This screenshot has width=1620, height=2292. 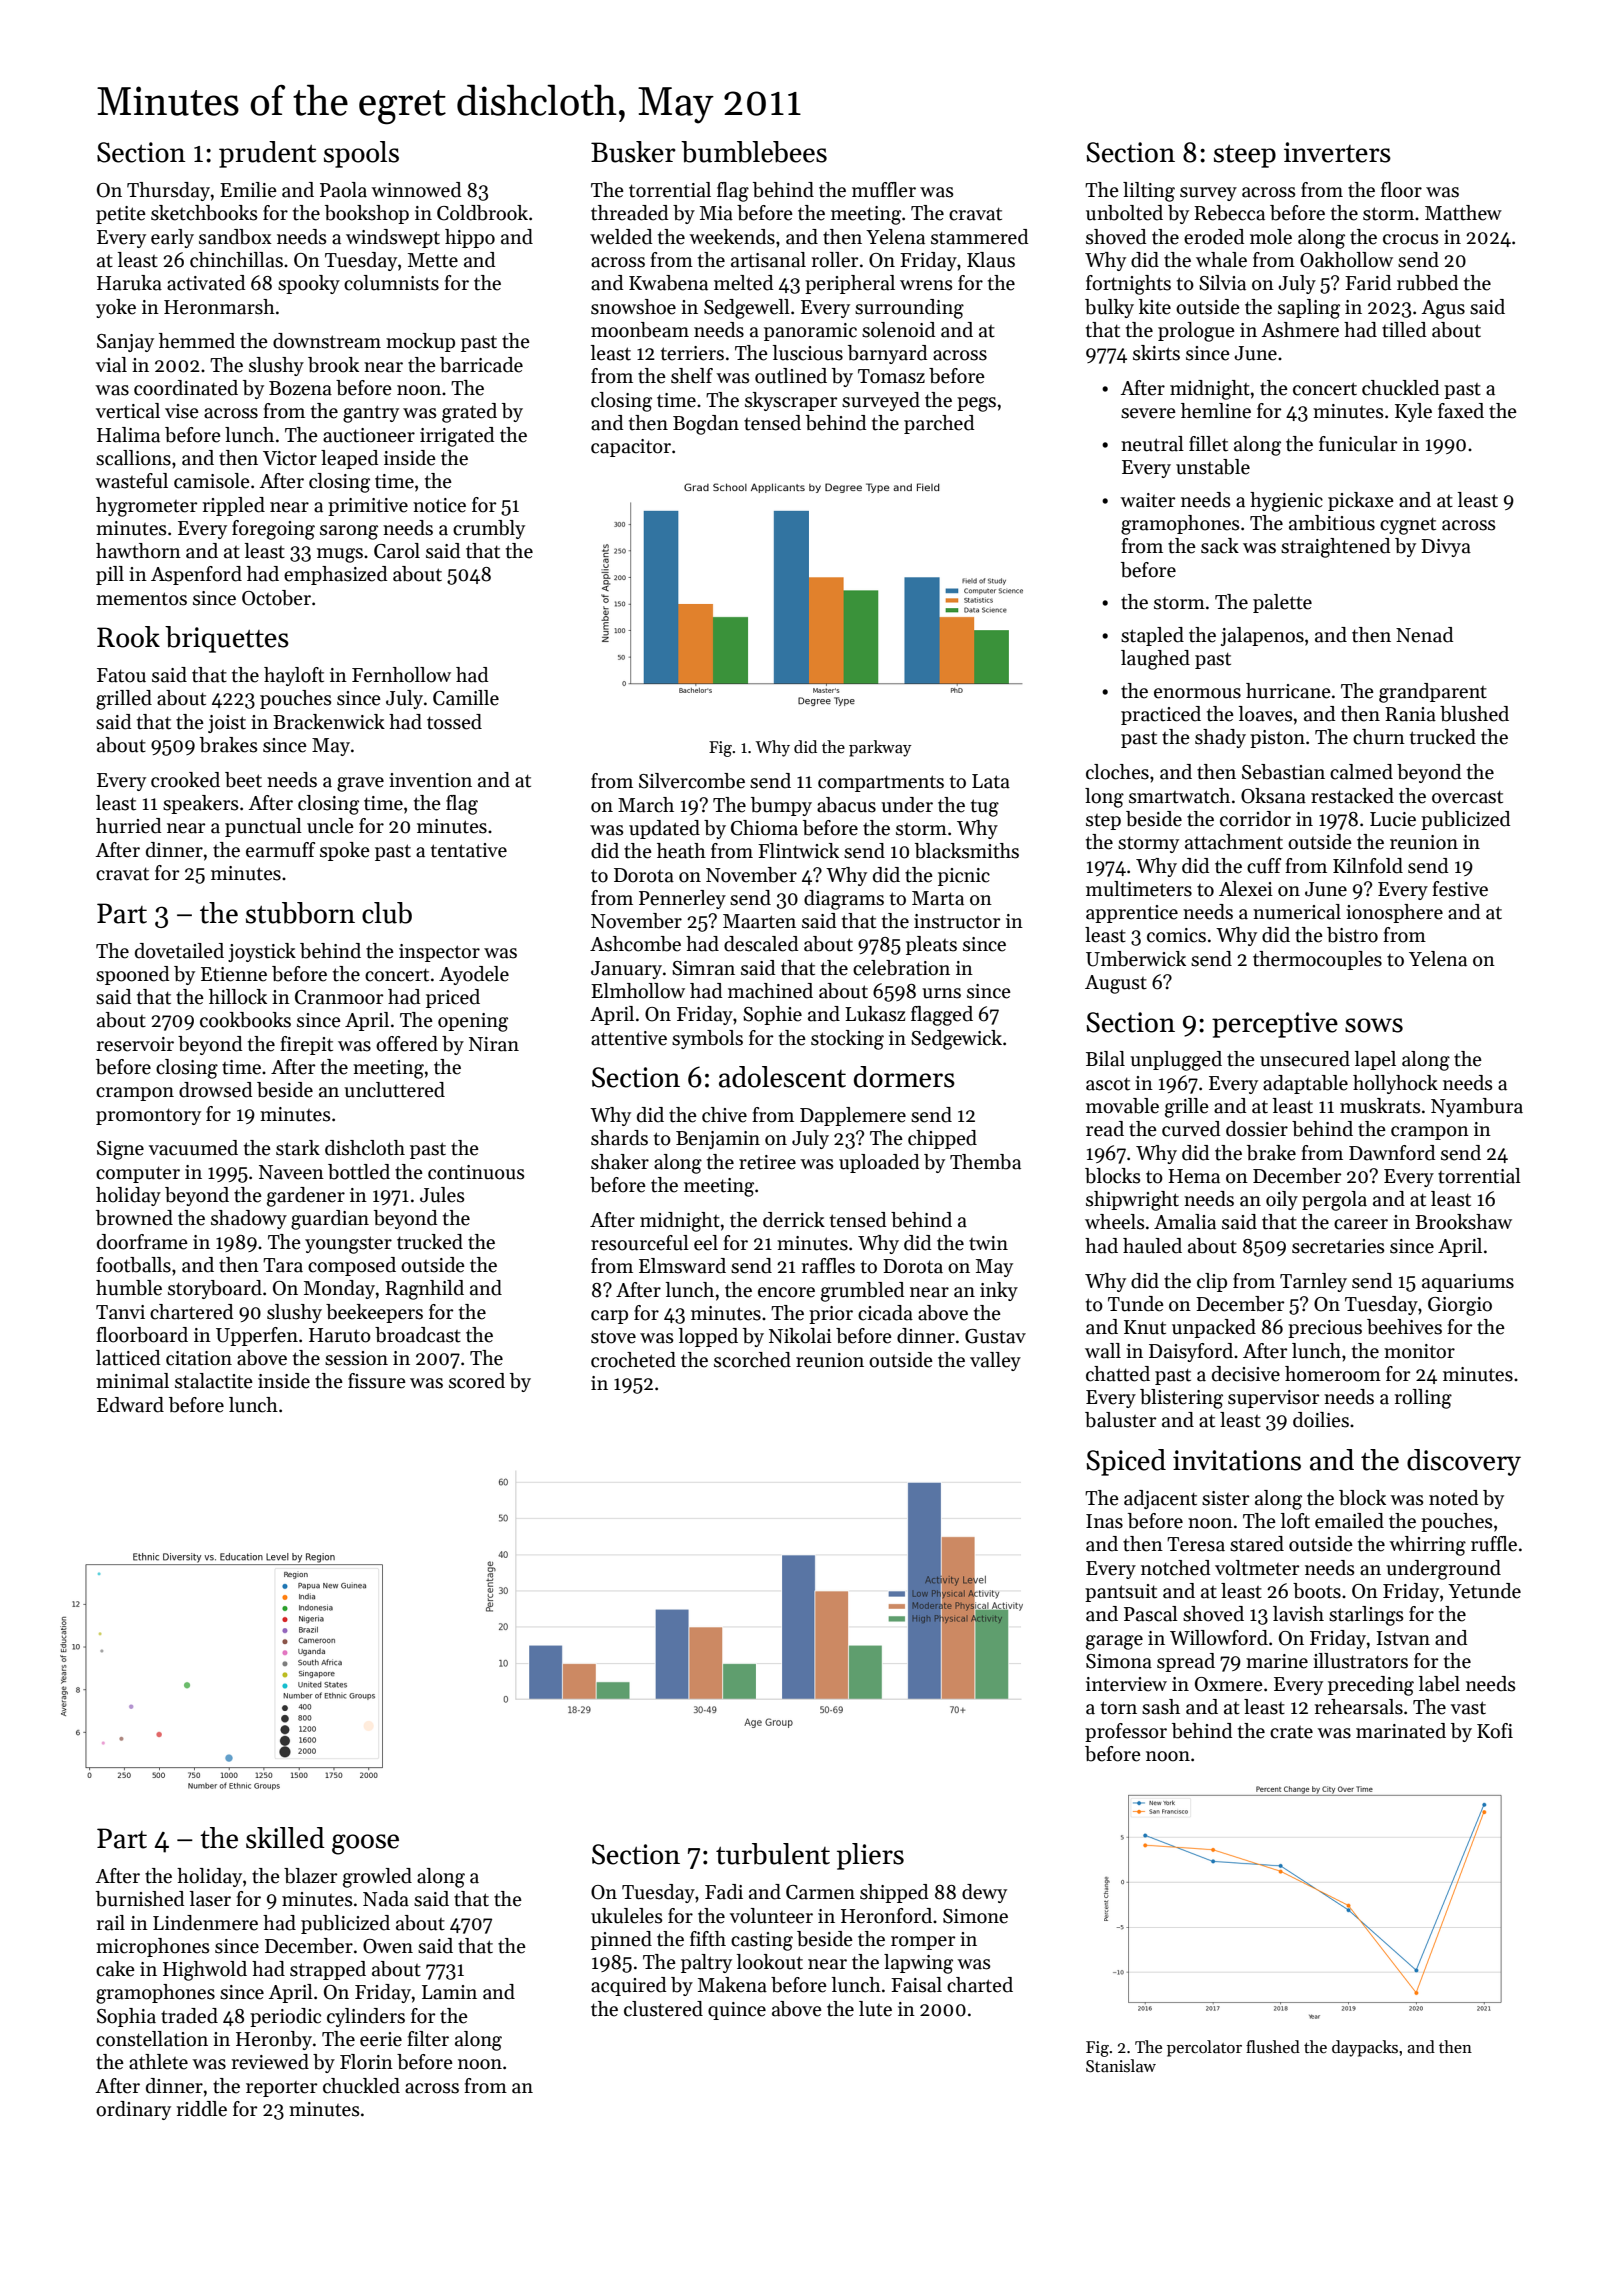 What do you see at coordinates (361, 154) in the screenshot?
I see `spools` at bounding box center [361, 154].
